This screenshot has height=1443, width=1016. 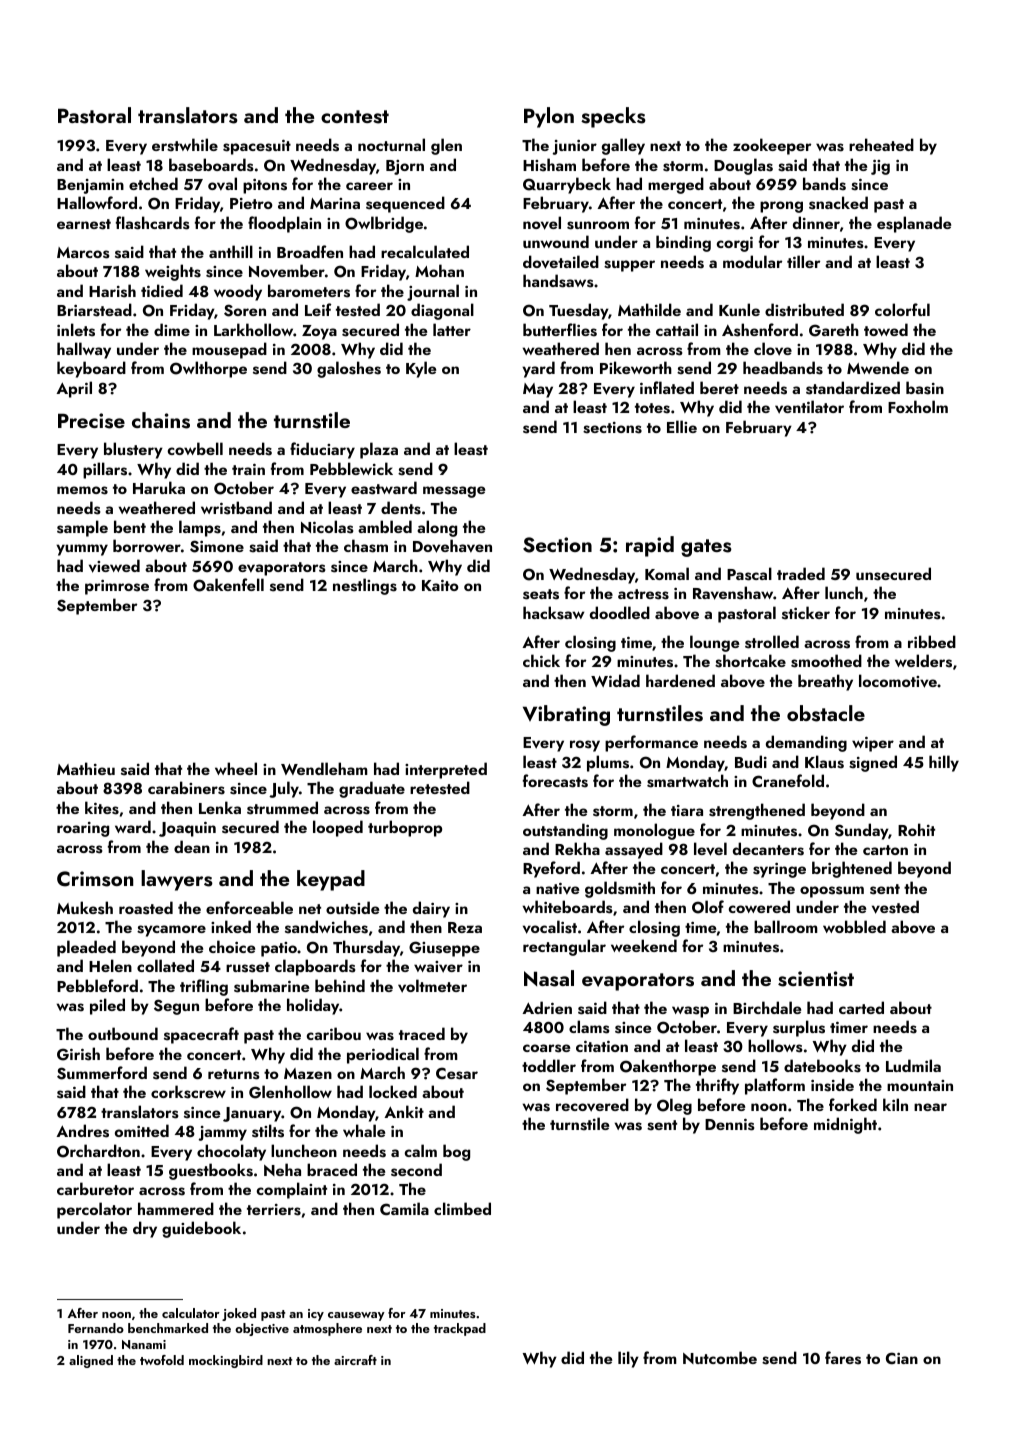 What do you see at coordinates (843, 1358) in the screenshot?
I see `fares` at bounding box center [843, 1358].
